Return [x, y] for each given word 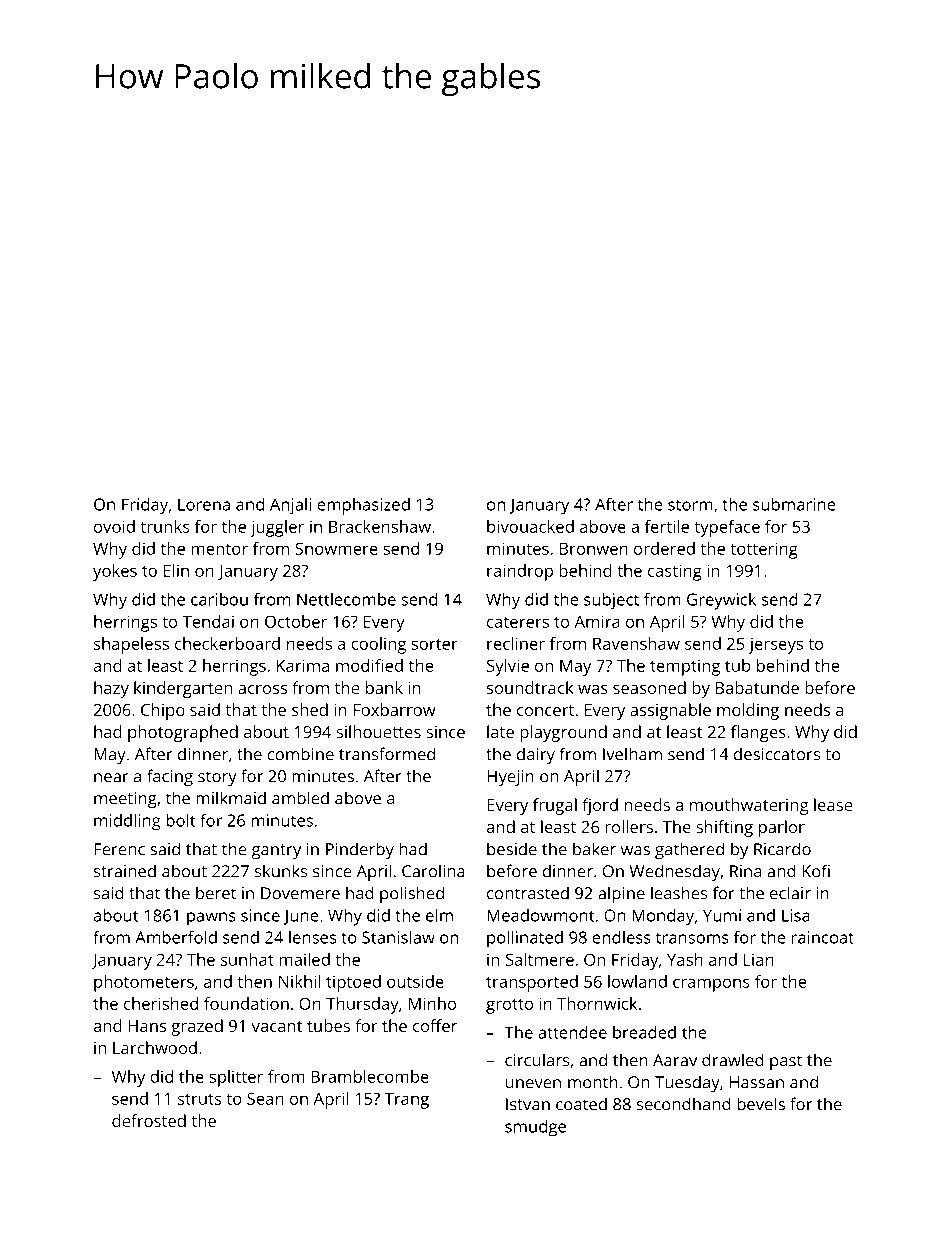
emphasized [363, 506]
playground [563, 733]
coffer [435, 1025]
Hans [147, 1026]
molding [748, 711]
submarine [794, 504]
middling [127, 822]
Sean [265, 1098]
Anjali [290, 506]
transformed [387, 754]
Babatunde [757, 687]
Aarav [675, 1060]
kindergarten [183, 689]
